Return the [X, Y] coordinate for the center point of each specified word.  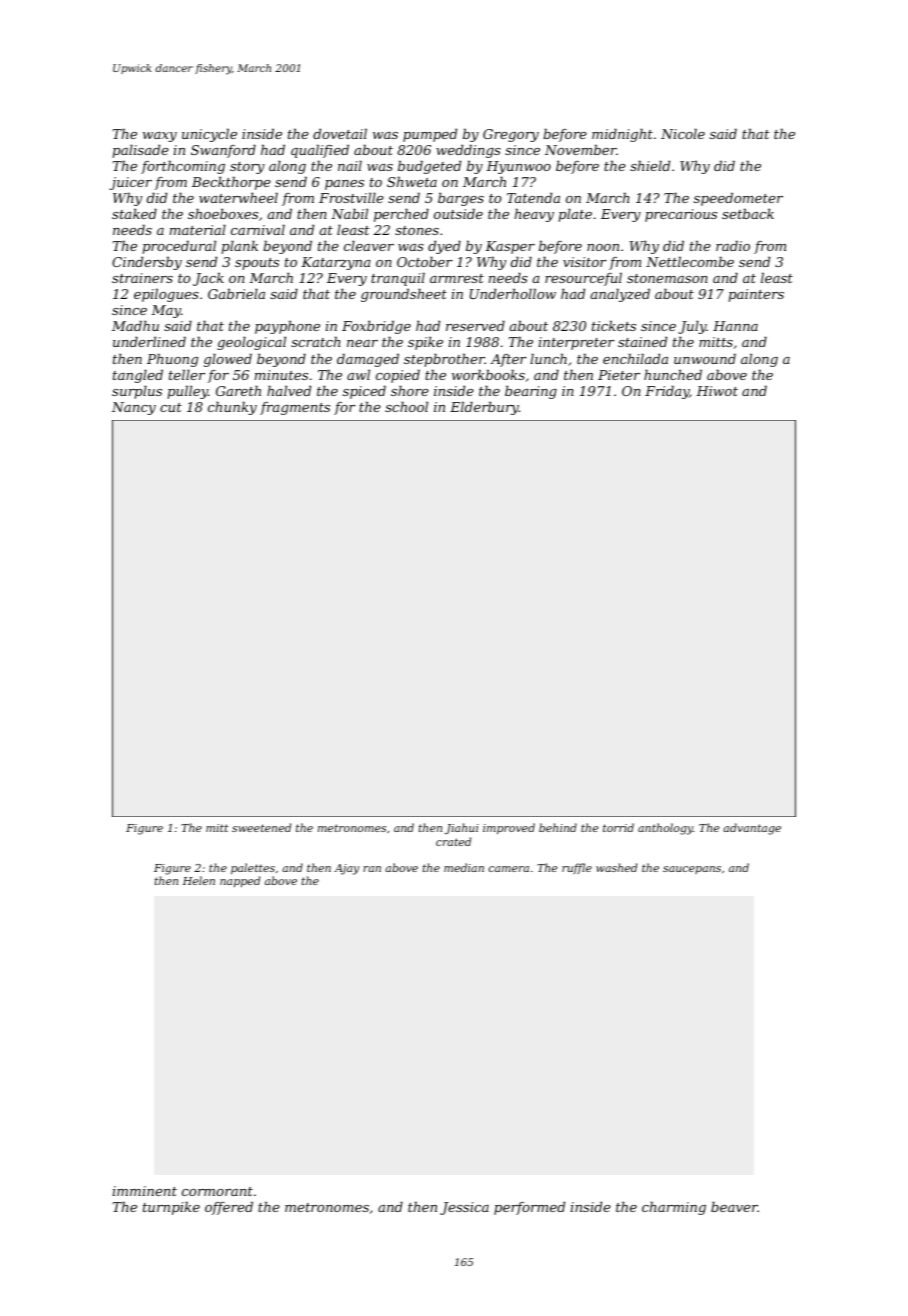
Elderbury [484, 408]
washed [616, 867]
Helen [199, 880]
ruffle [577, 868]
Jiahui [461, 828]
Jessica [464, 1208]
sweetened [261, 827]
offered [229, 1208]
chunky [232, 408]
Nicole [683, 133]
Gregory [511, 135]
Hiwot [717, 391]
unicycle [209, 135]
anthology [665, 829]
